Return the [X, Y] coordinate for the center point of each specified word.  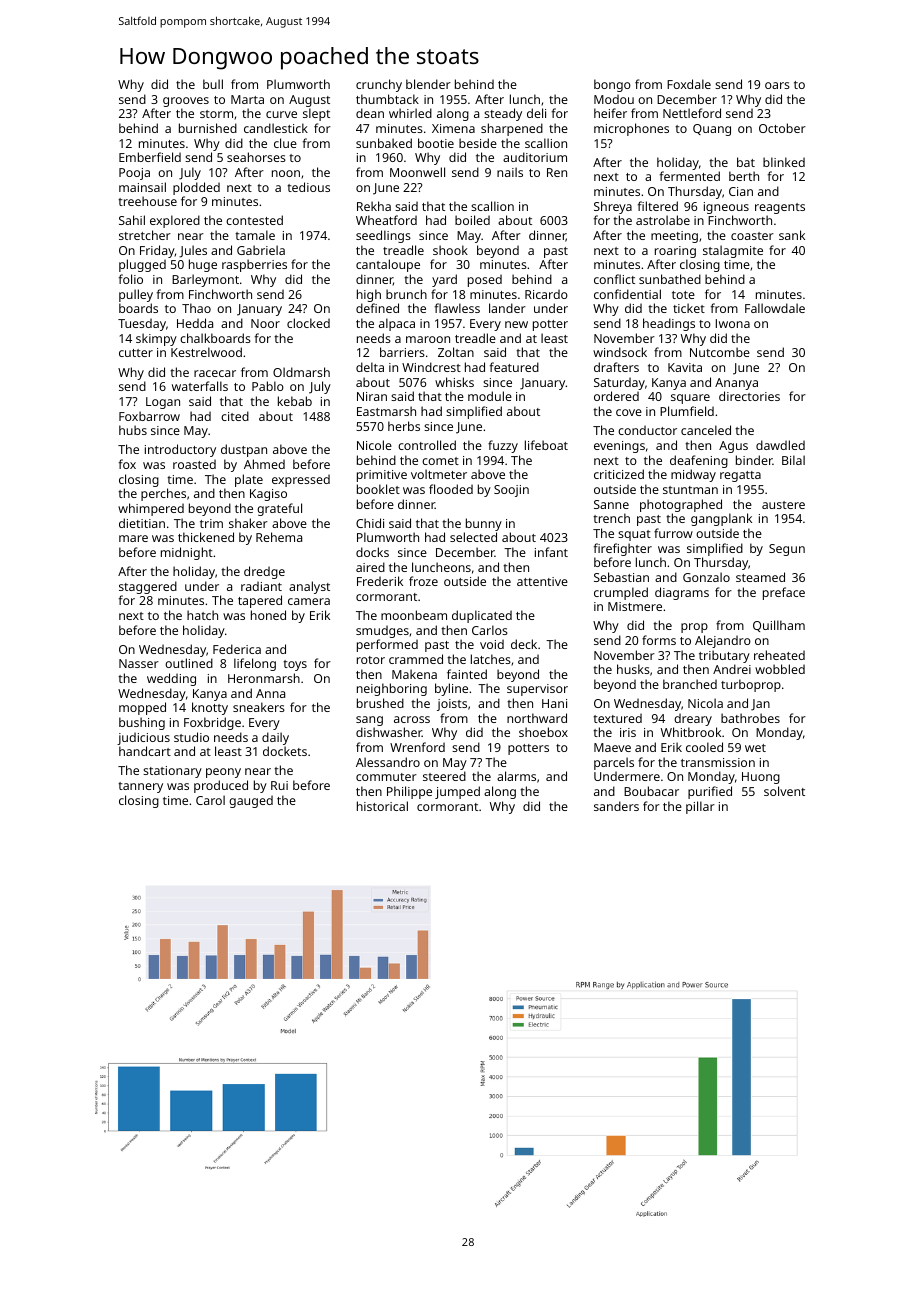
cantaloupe [388, 265]
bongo [612, 85]
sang [369, 721]
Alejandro [723, 641]
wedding [171, 679]
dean [370, 113]
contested [254, 220]
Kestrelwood [206, 352]
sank [792, 235]
